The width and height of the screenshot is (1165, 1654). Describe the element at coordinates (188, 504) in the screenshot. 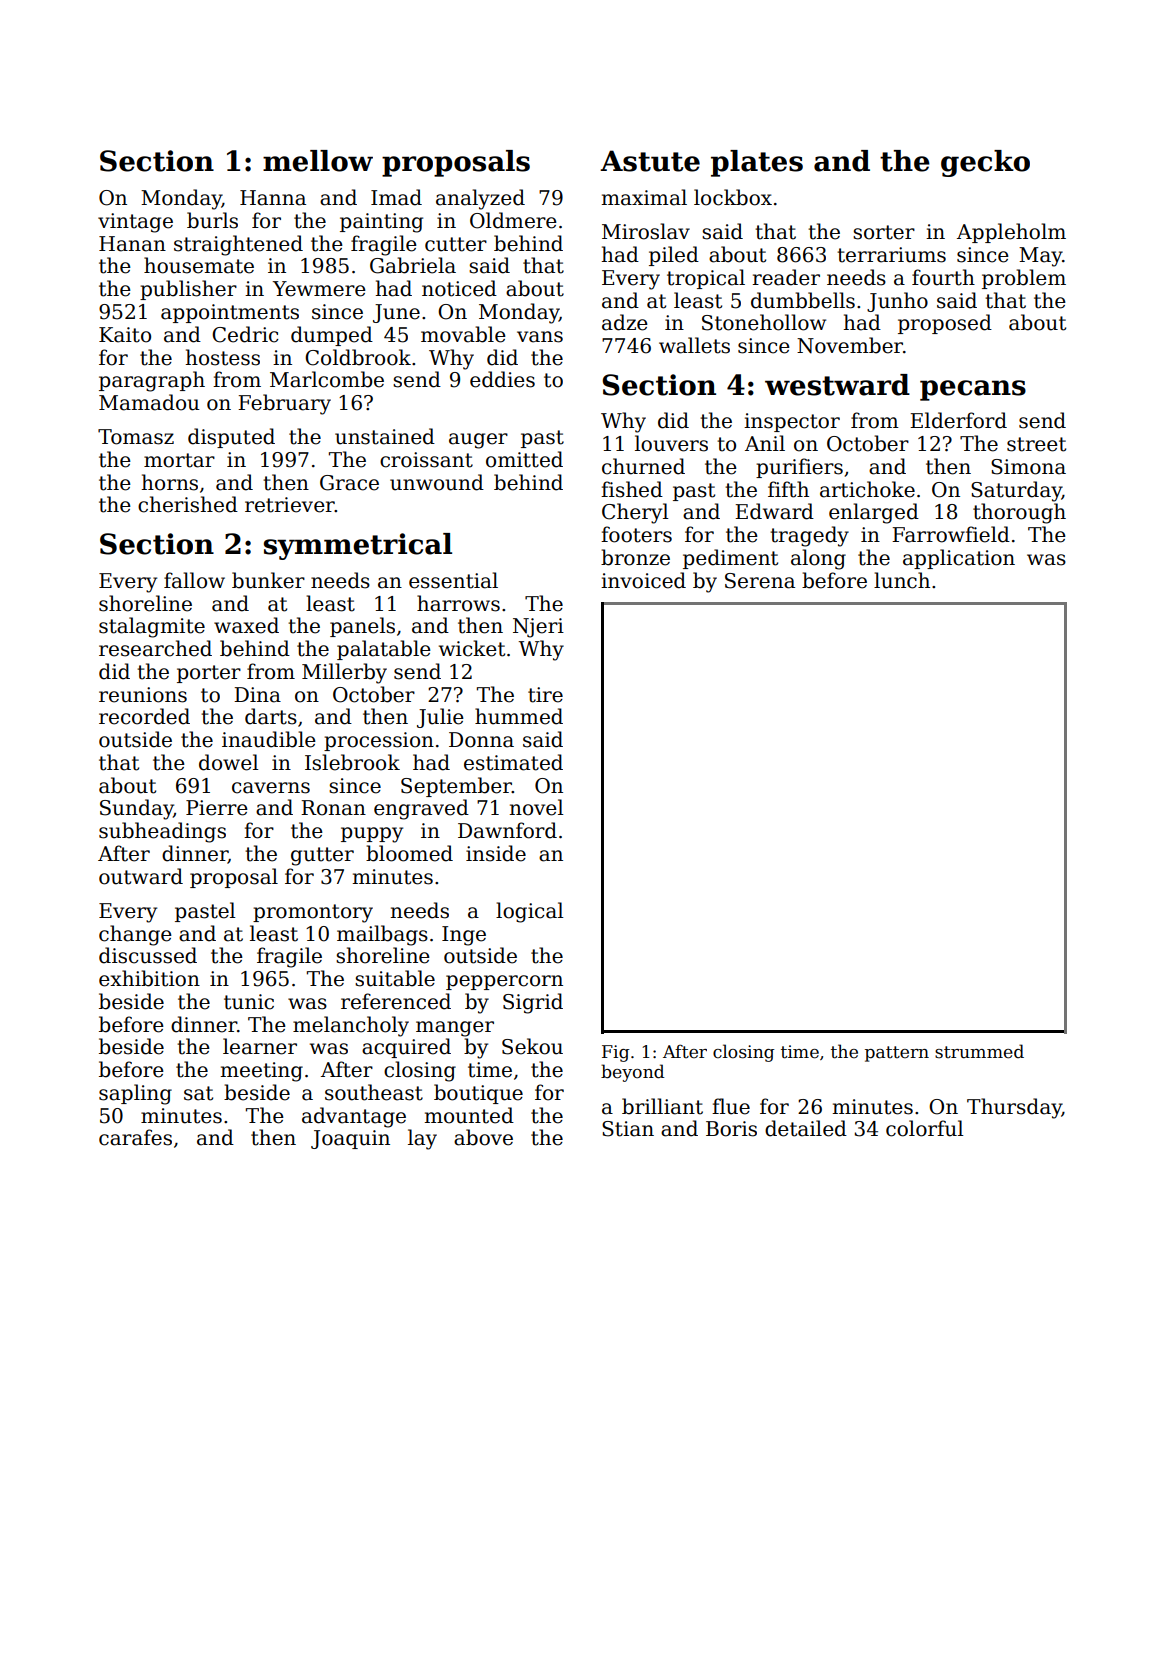

I see `cherished` at that location.
